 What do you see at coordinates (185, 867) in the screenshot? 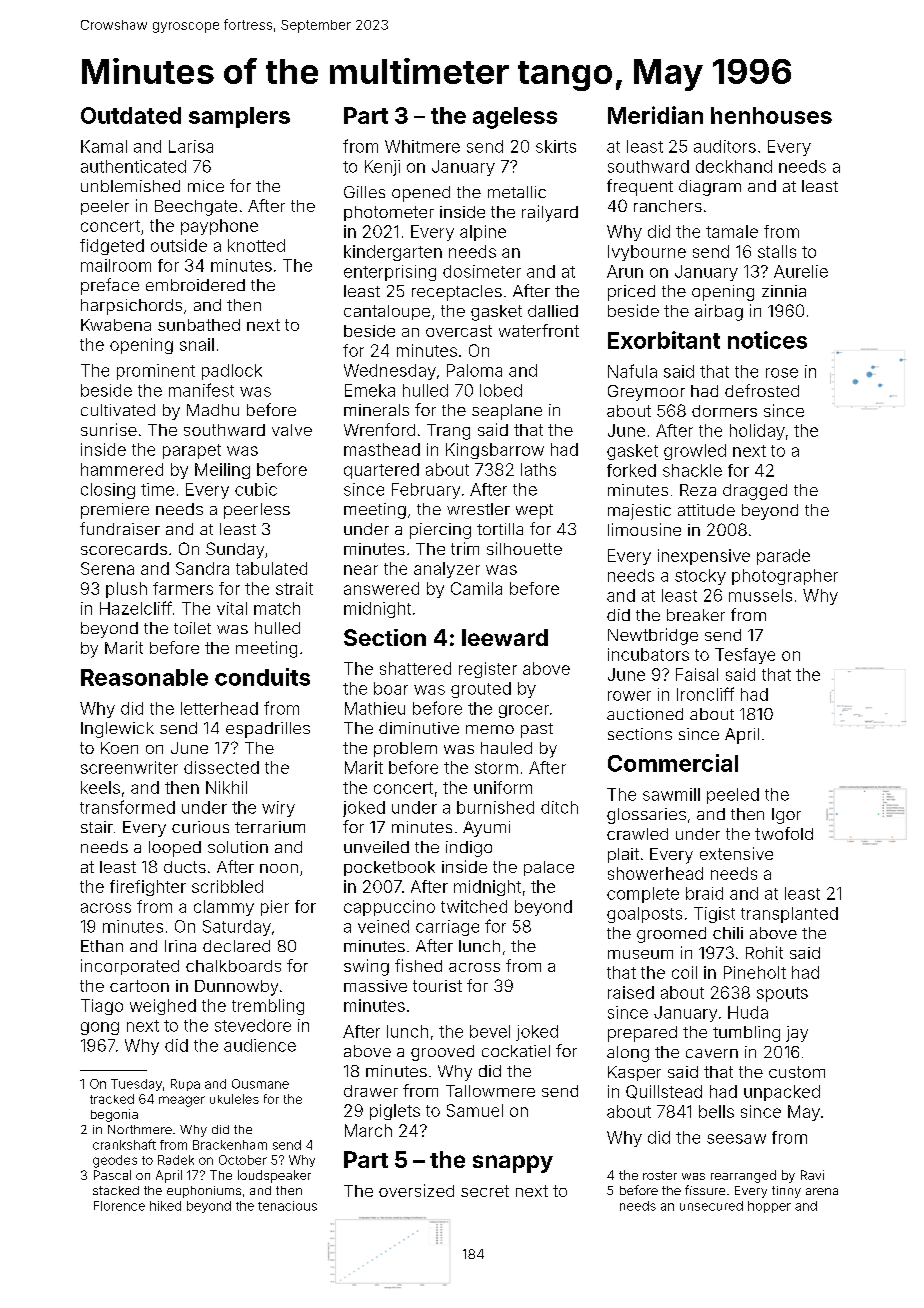
I see `ducts` at bounding box center [185, 867].
